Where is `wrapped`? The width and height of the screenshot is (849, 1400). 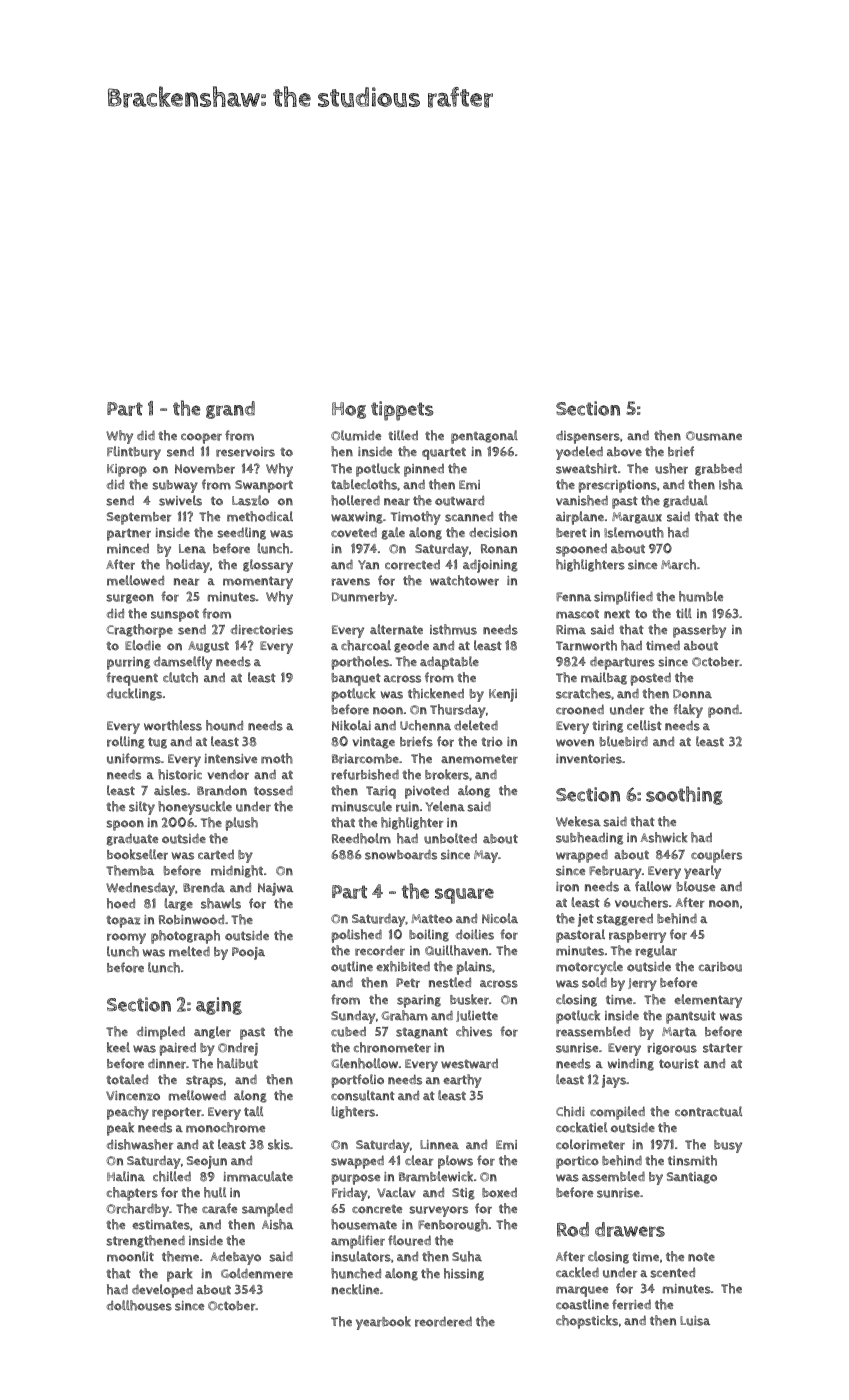 wrapped is located at coordinates (582, 856).
